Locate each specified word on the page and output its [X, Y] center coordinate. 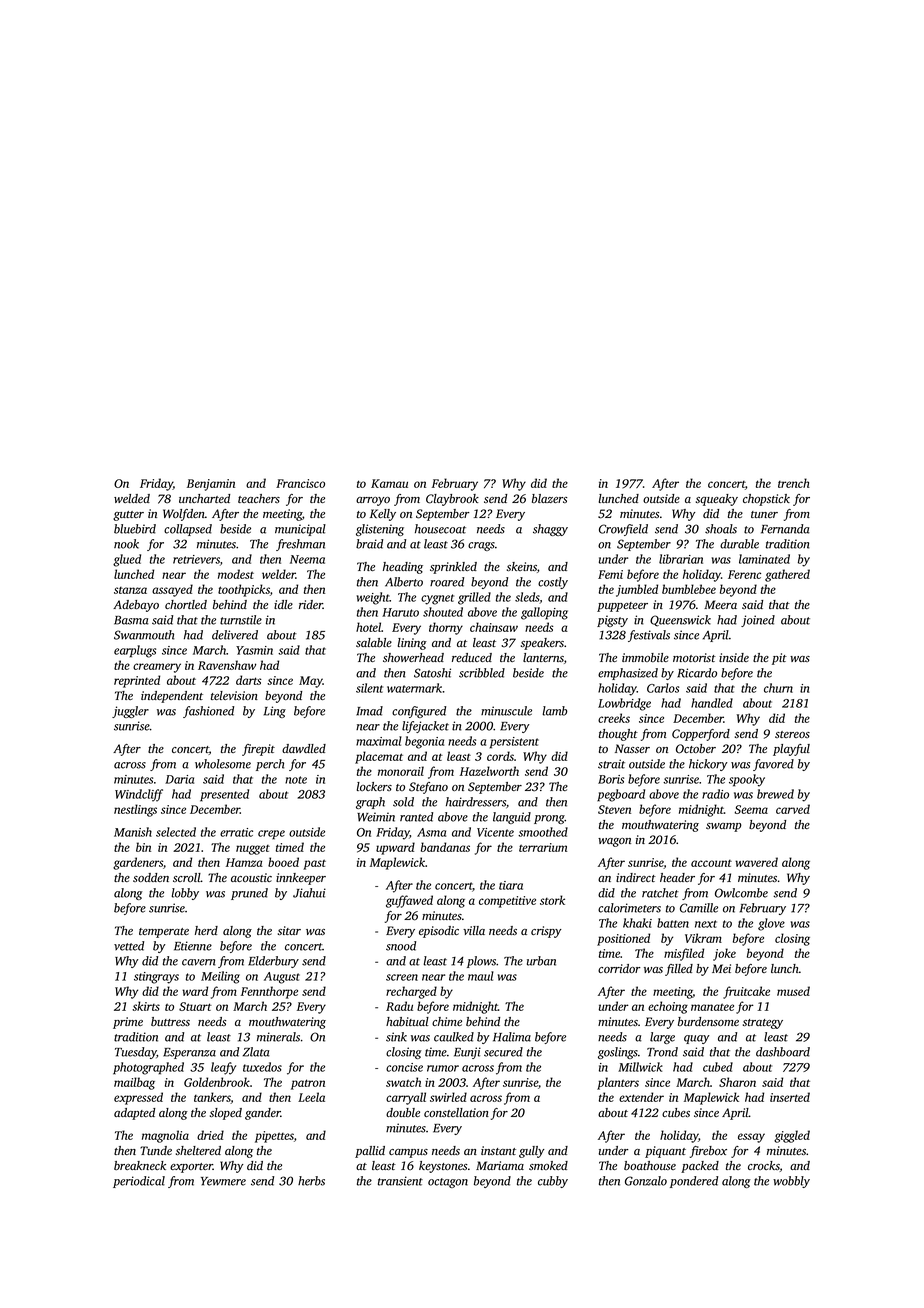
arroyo [373, 501]
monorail [401, 771]
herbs [311, 1181]
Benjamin [211, 485]
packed [700, 1167]
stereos [792, 734]
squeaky [717, 500]
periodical [139, 1182]
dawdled [304, 748]
